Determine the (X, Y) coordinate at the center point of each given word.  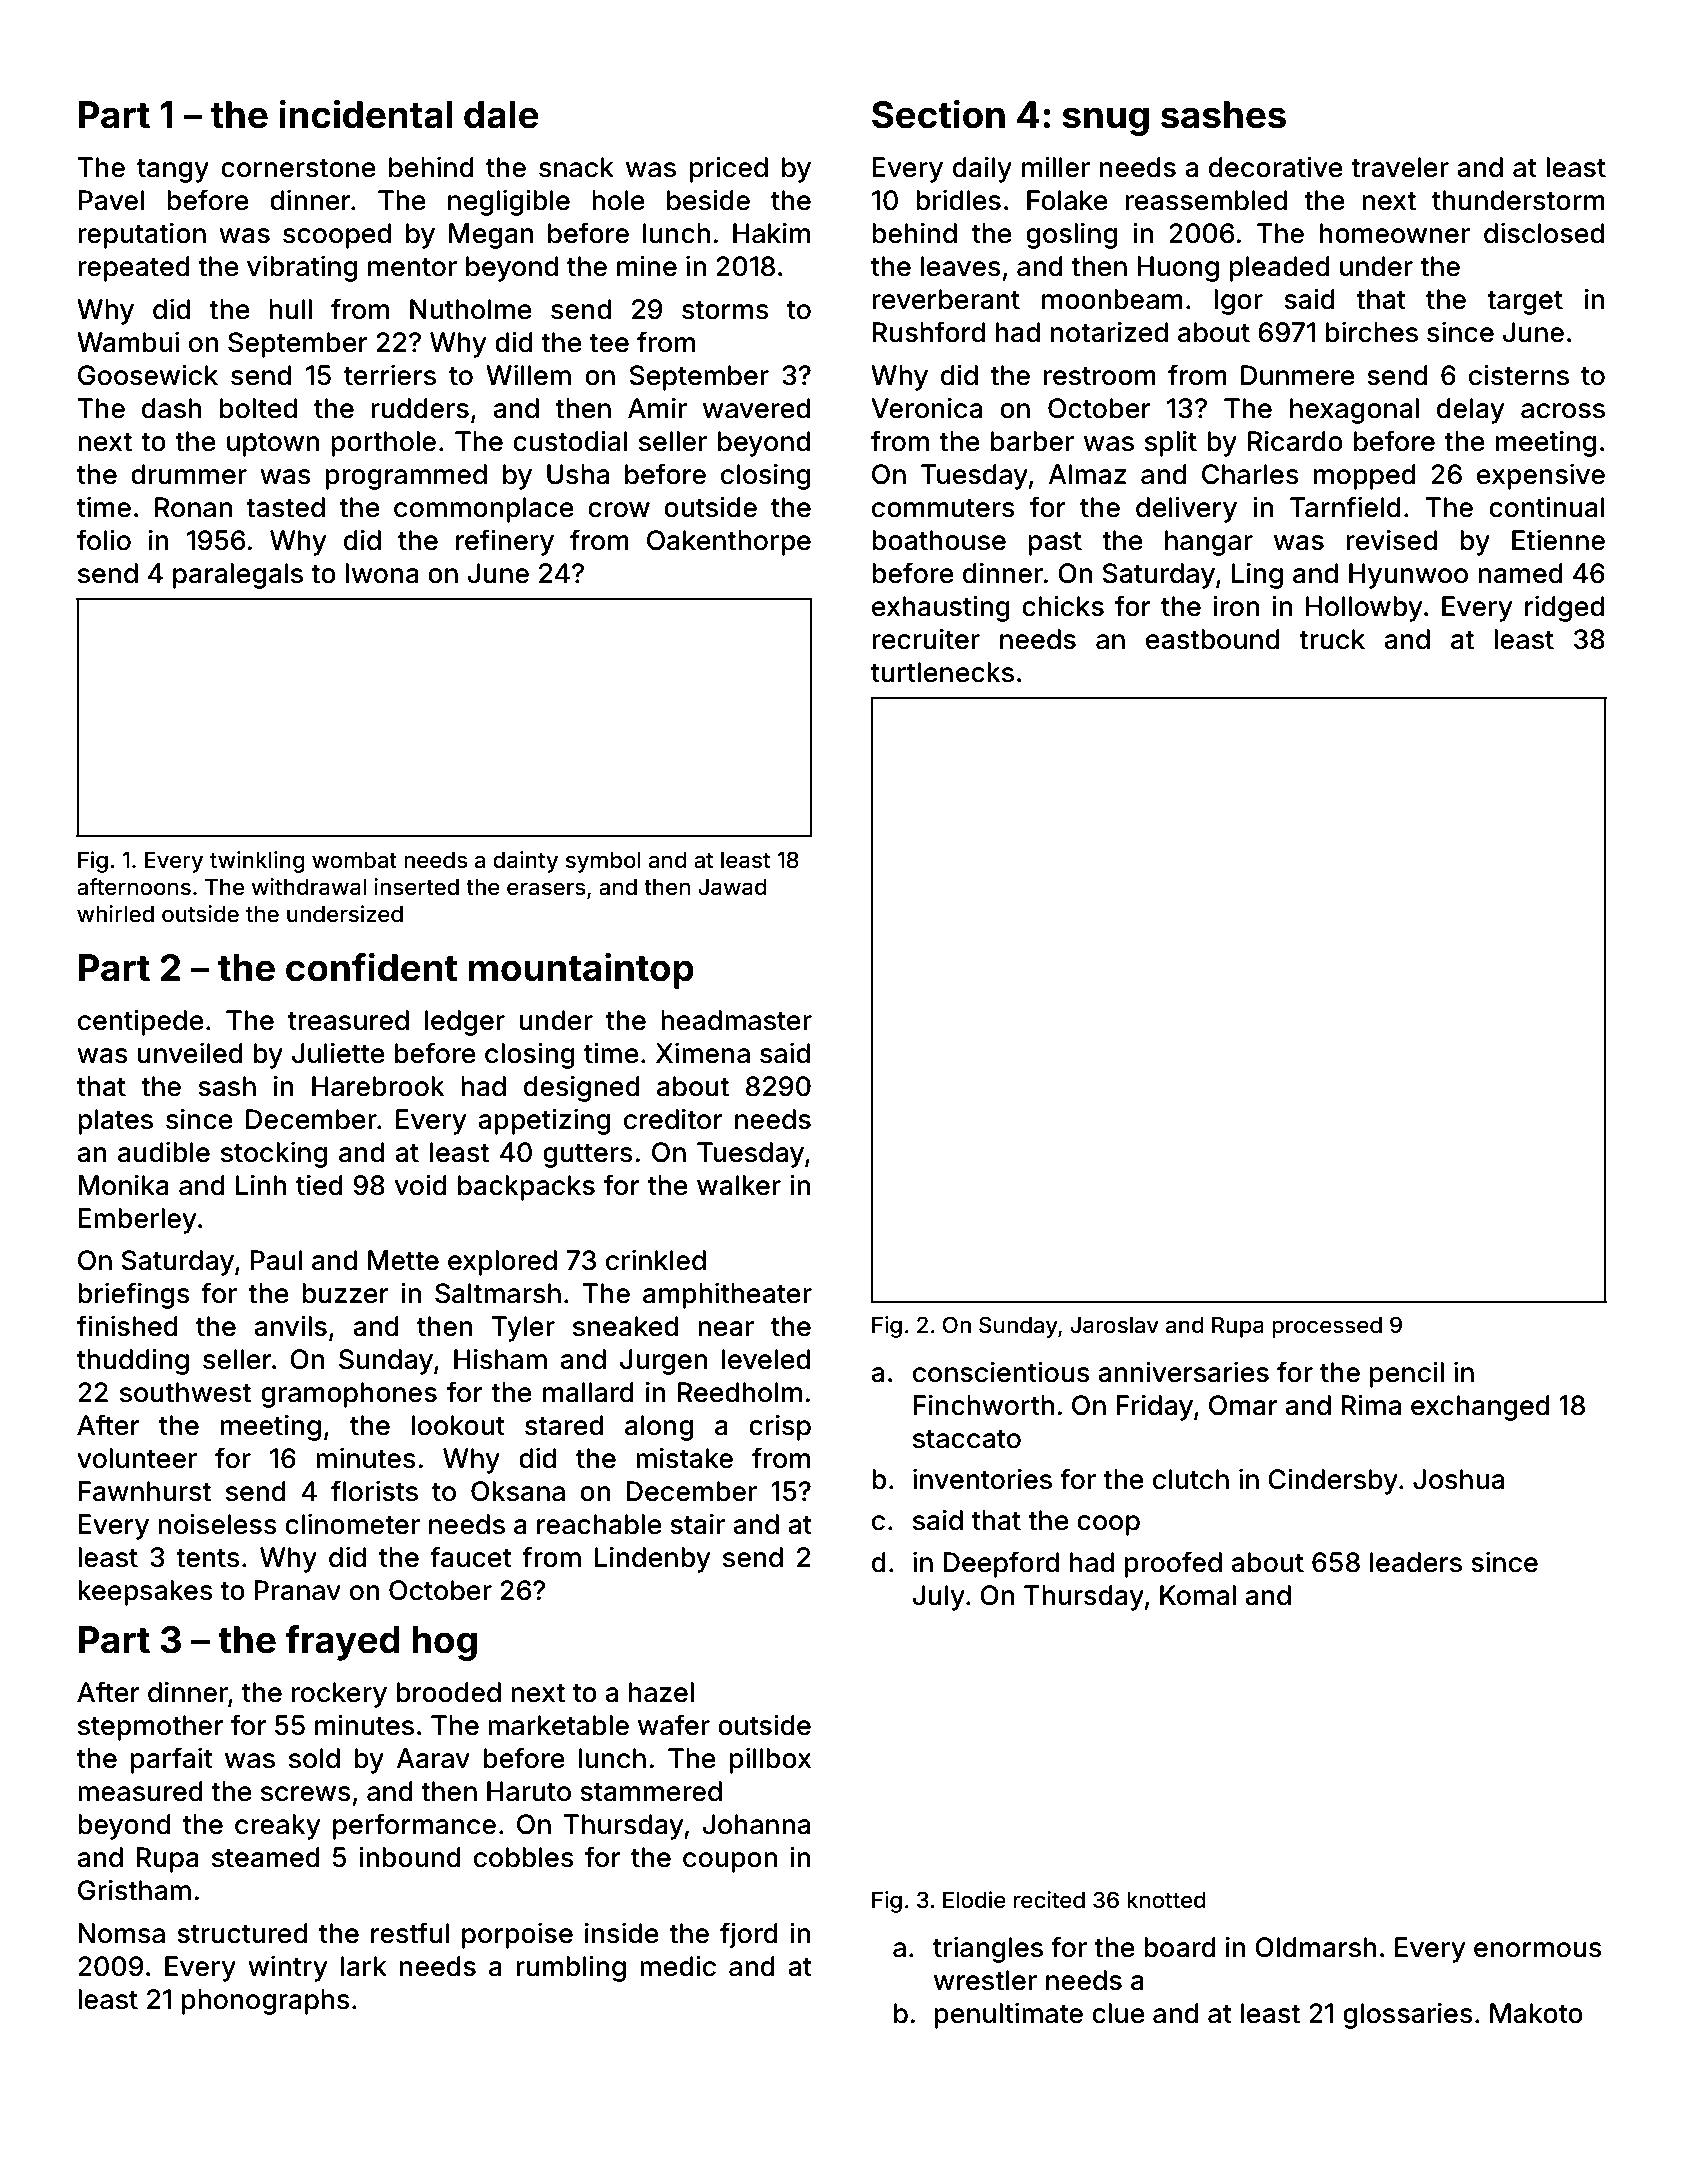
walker (739, 1185)
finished (127, 1326)
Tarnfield (1345, 507)
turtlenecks (942, 672)
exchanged (1480, 1408)
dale (501, 115)
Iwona (382, 573)
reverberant (946, 299)
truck (1332, 639)
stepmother (150, 1728)
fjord (749, 1935)
